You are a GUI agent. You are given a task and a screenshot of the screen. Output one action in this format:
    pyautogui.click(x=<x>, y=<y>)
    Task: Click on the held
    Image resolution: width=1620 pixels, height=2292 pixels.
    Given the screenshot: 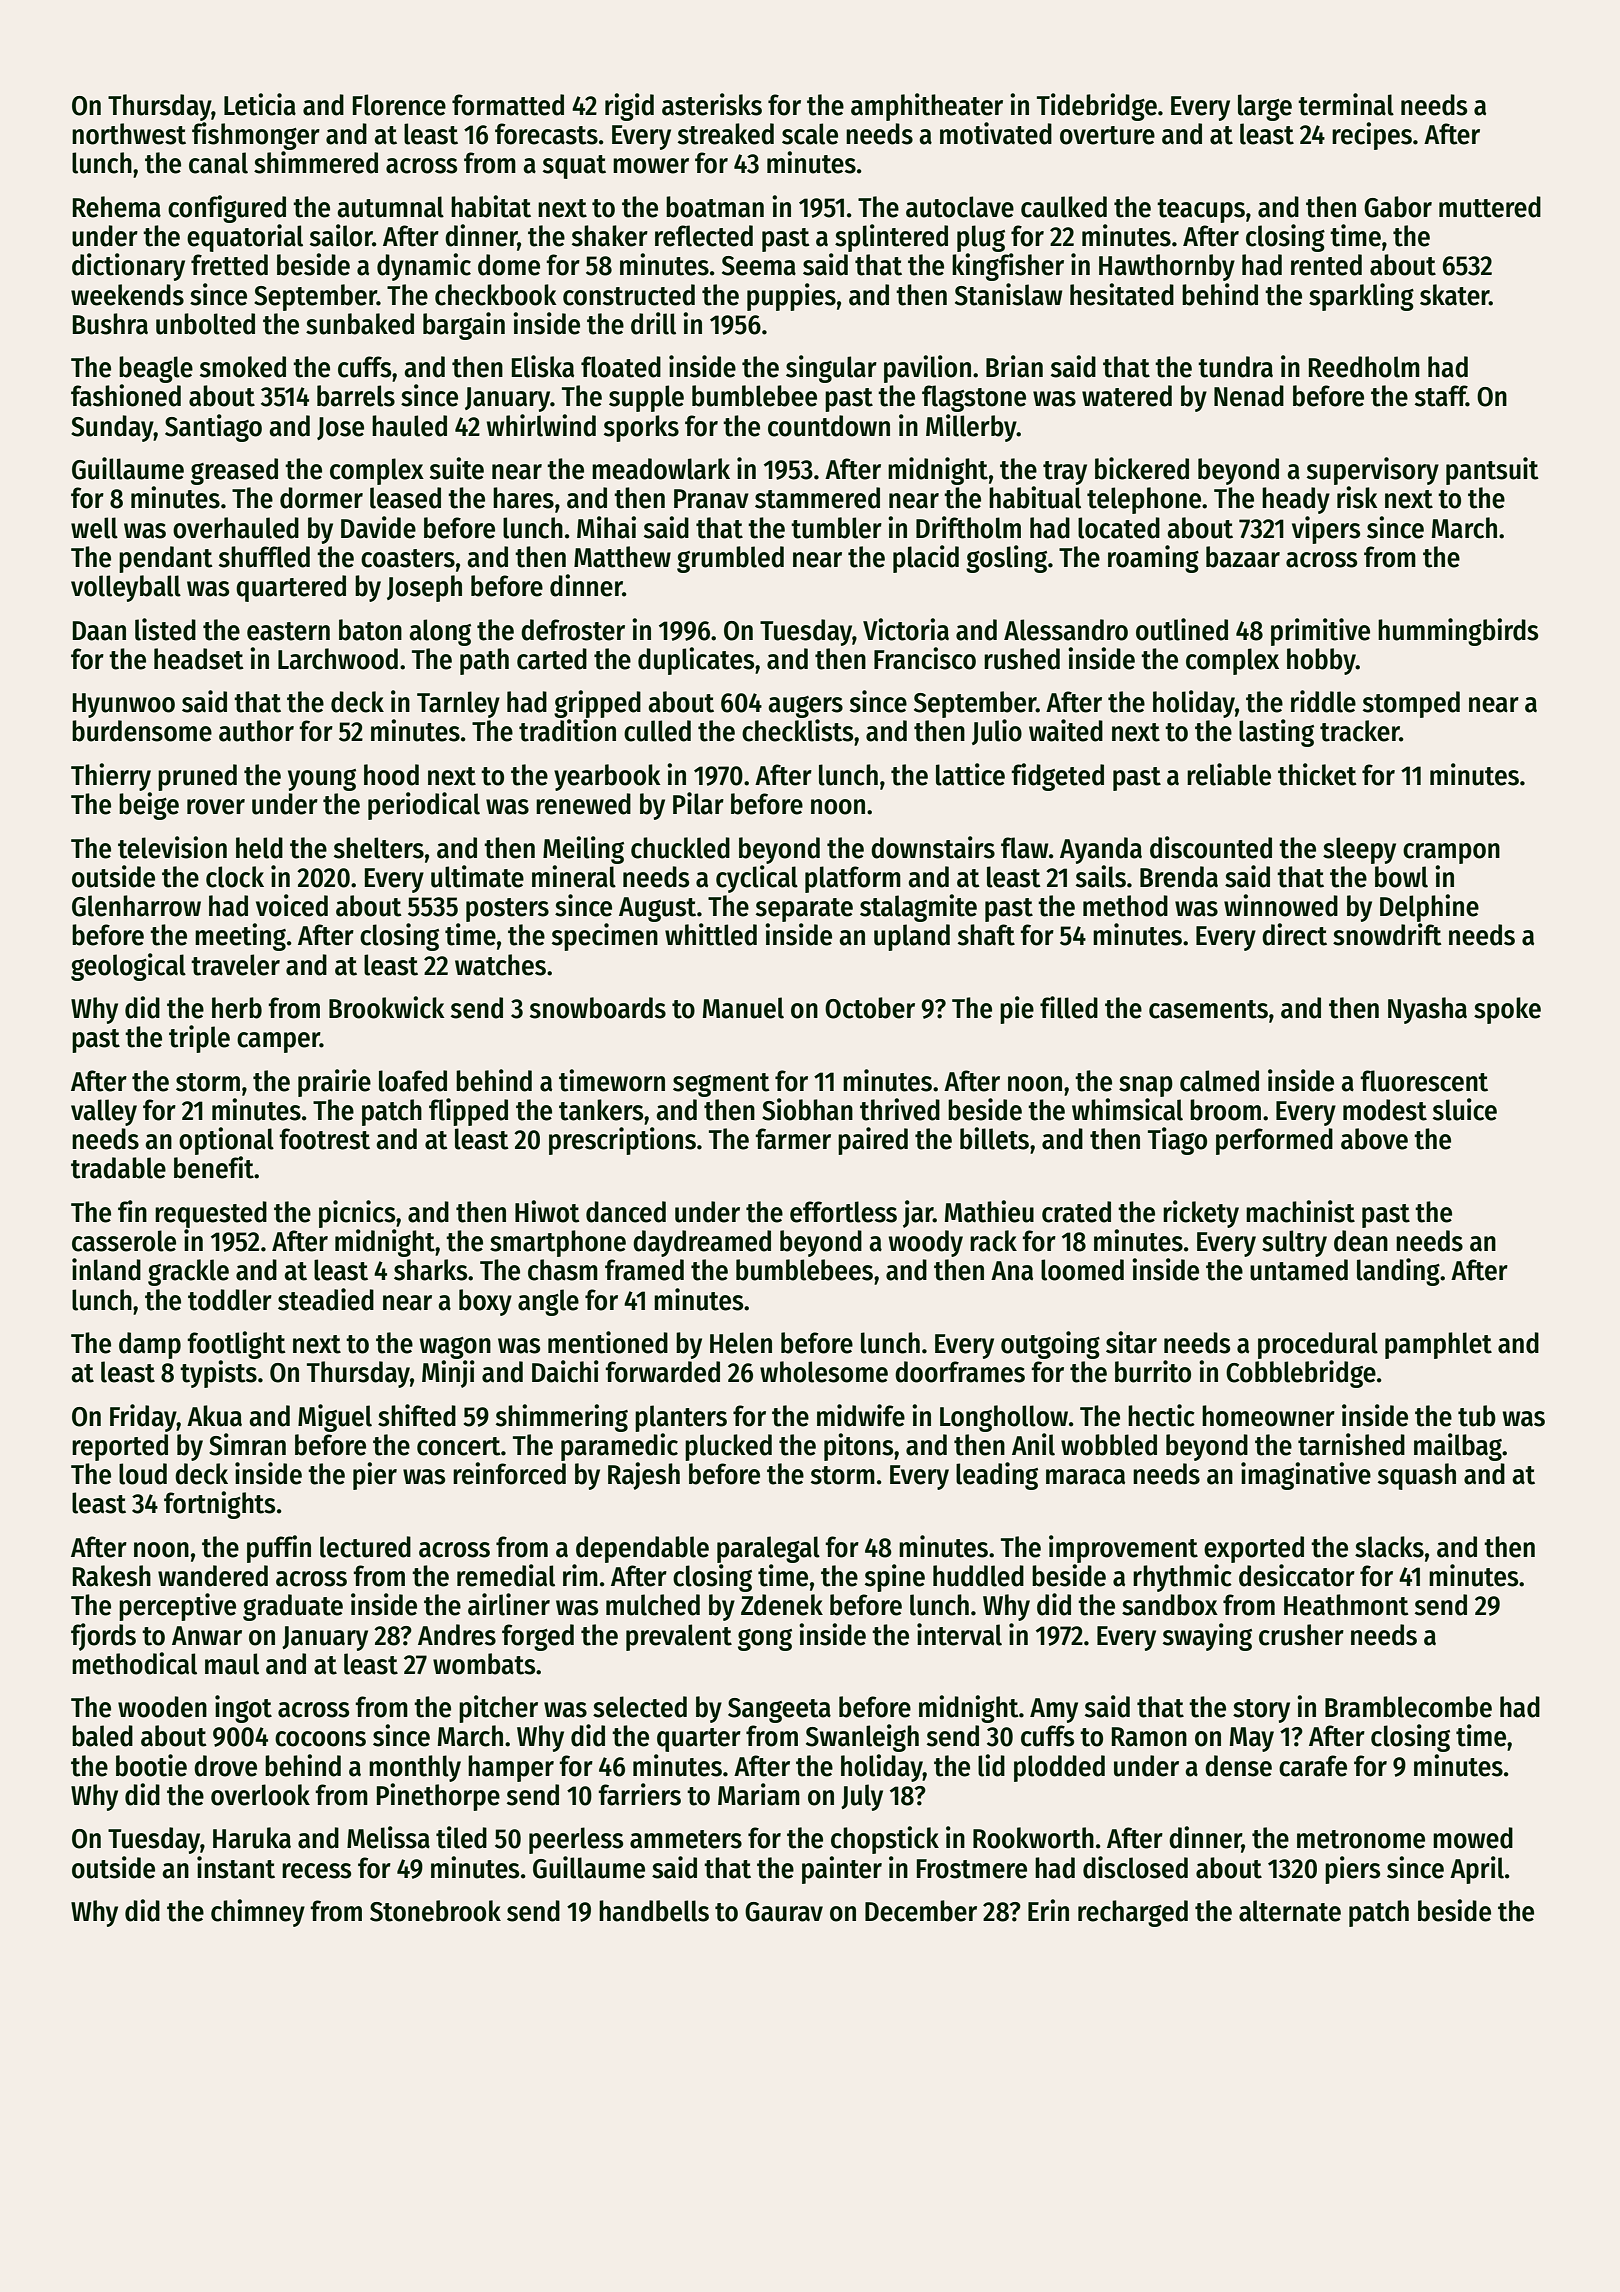 What is the action you would take?
    pyautogui.click(x=259, y=848)
